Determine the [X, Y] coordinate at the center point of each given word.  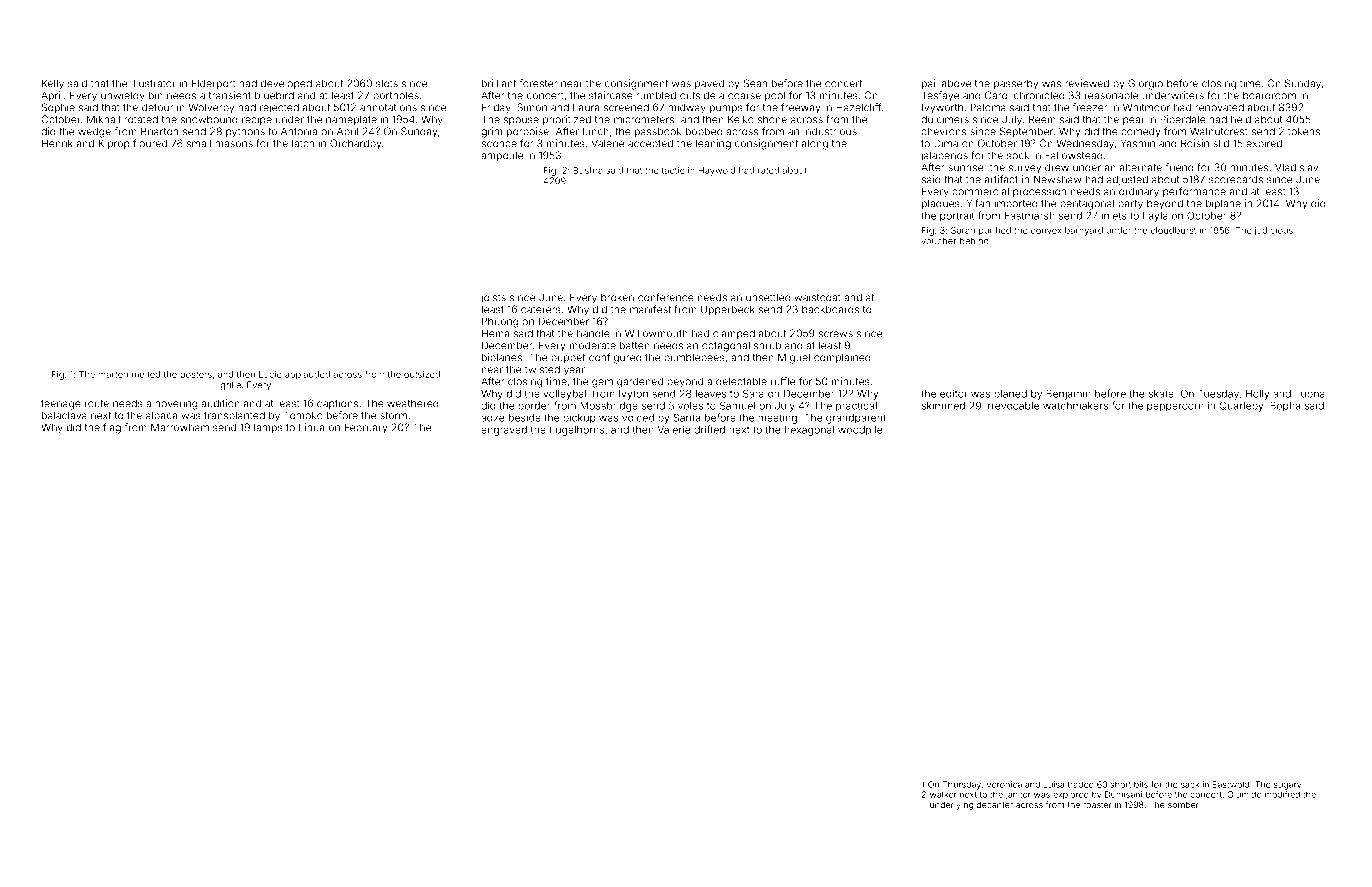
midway [687, 108]
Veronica [1004, 784]
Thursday [962, 785]
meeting [777, 419]
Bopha [1285, 407]
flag [112, 428]
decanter [995, 804]
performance [1194, 192]
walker [943, 794]
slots [387, 83]
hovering [176, 404]
